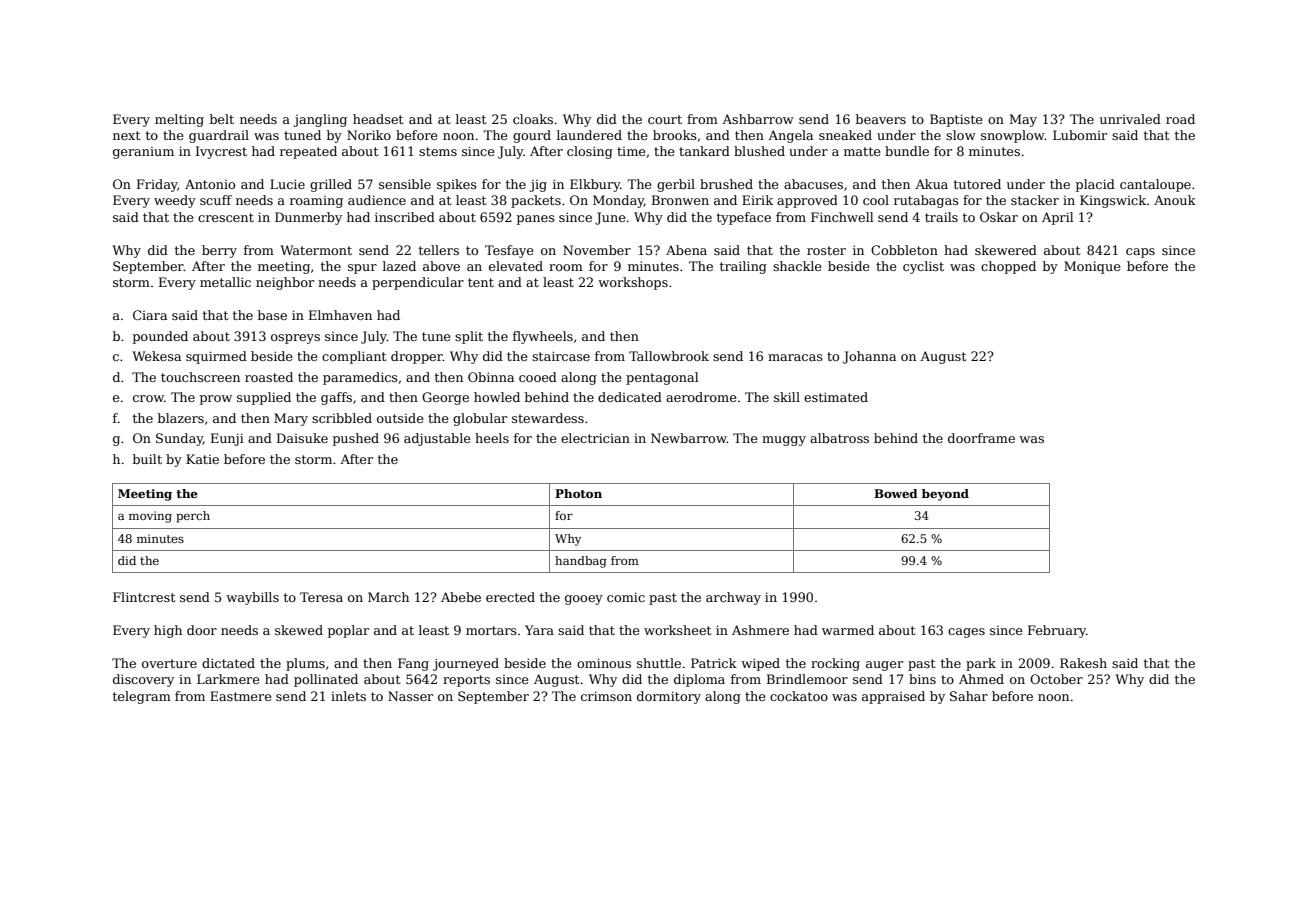  I want to click on Johanna, so click(869, 357).
